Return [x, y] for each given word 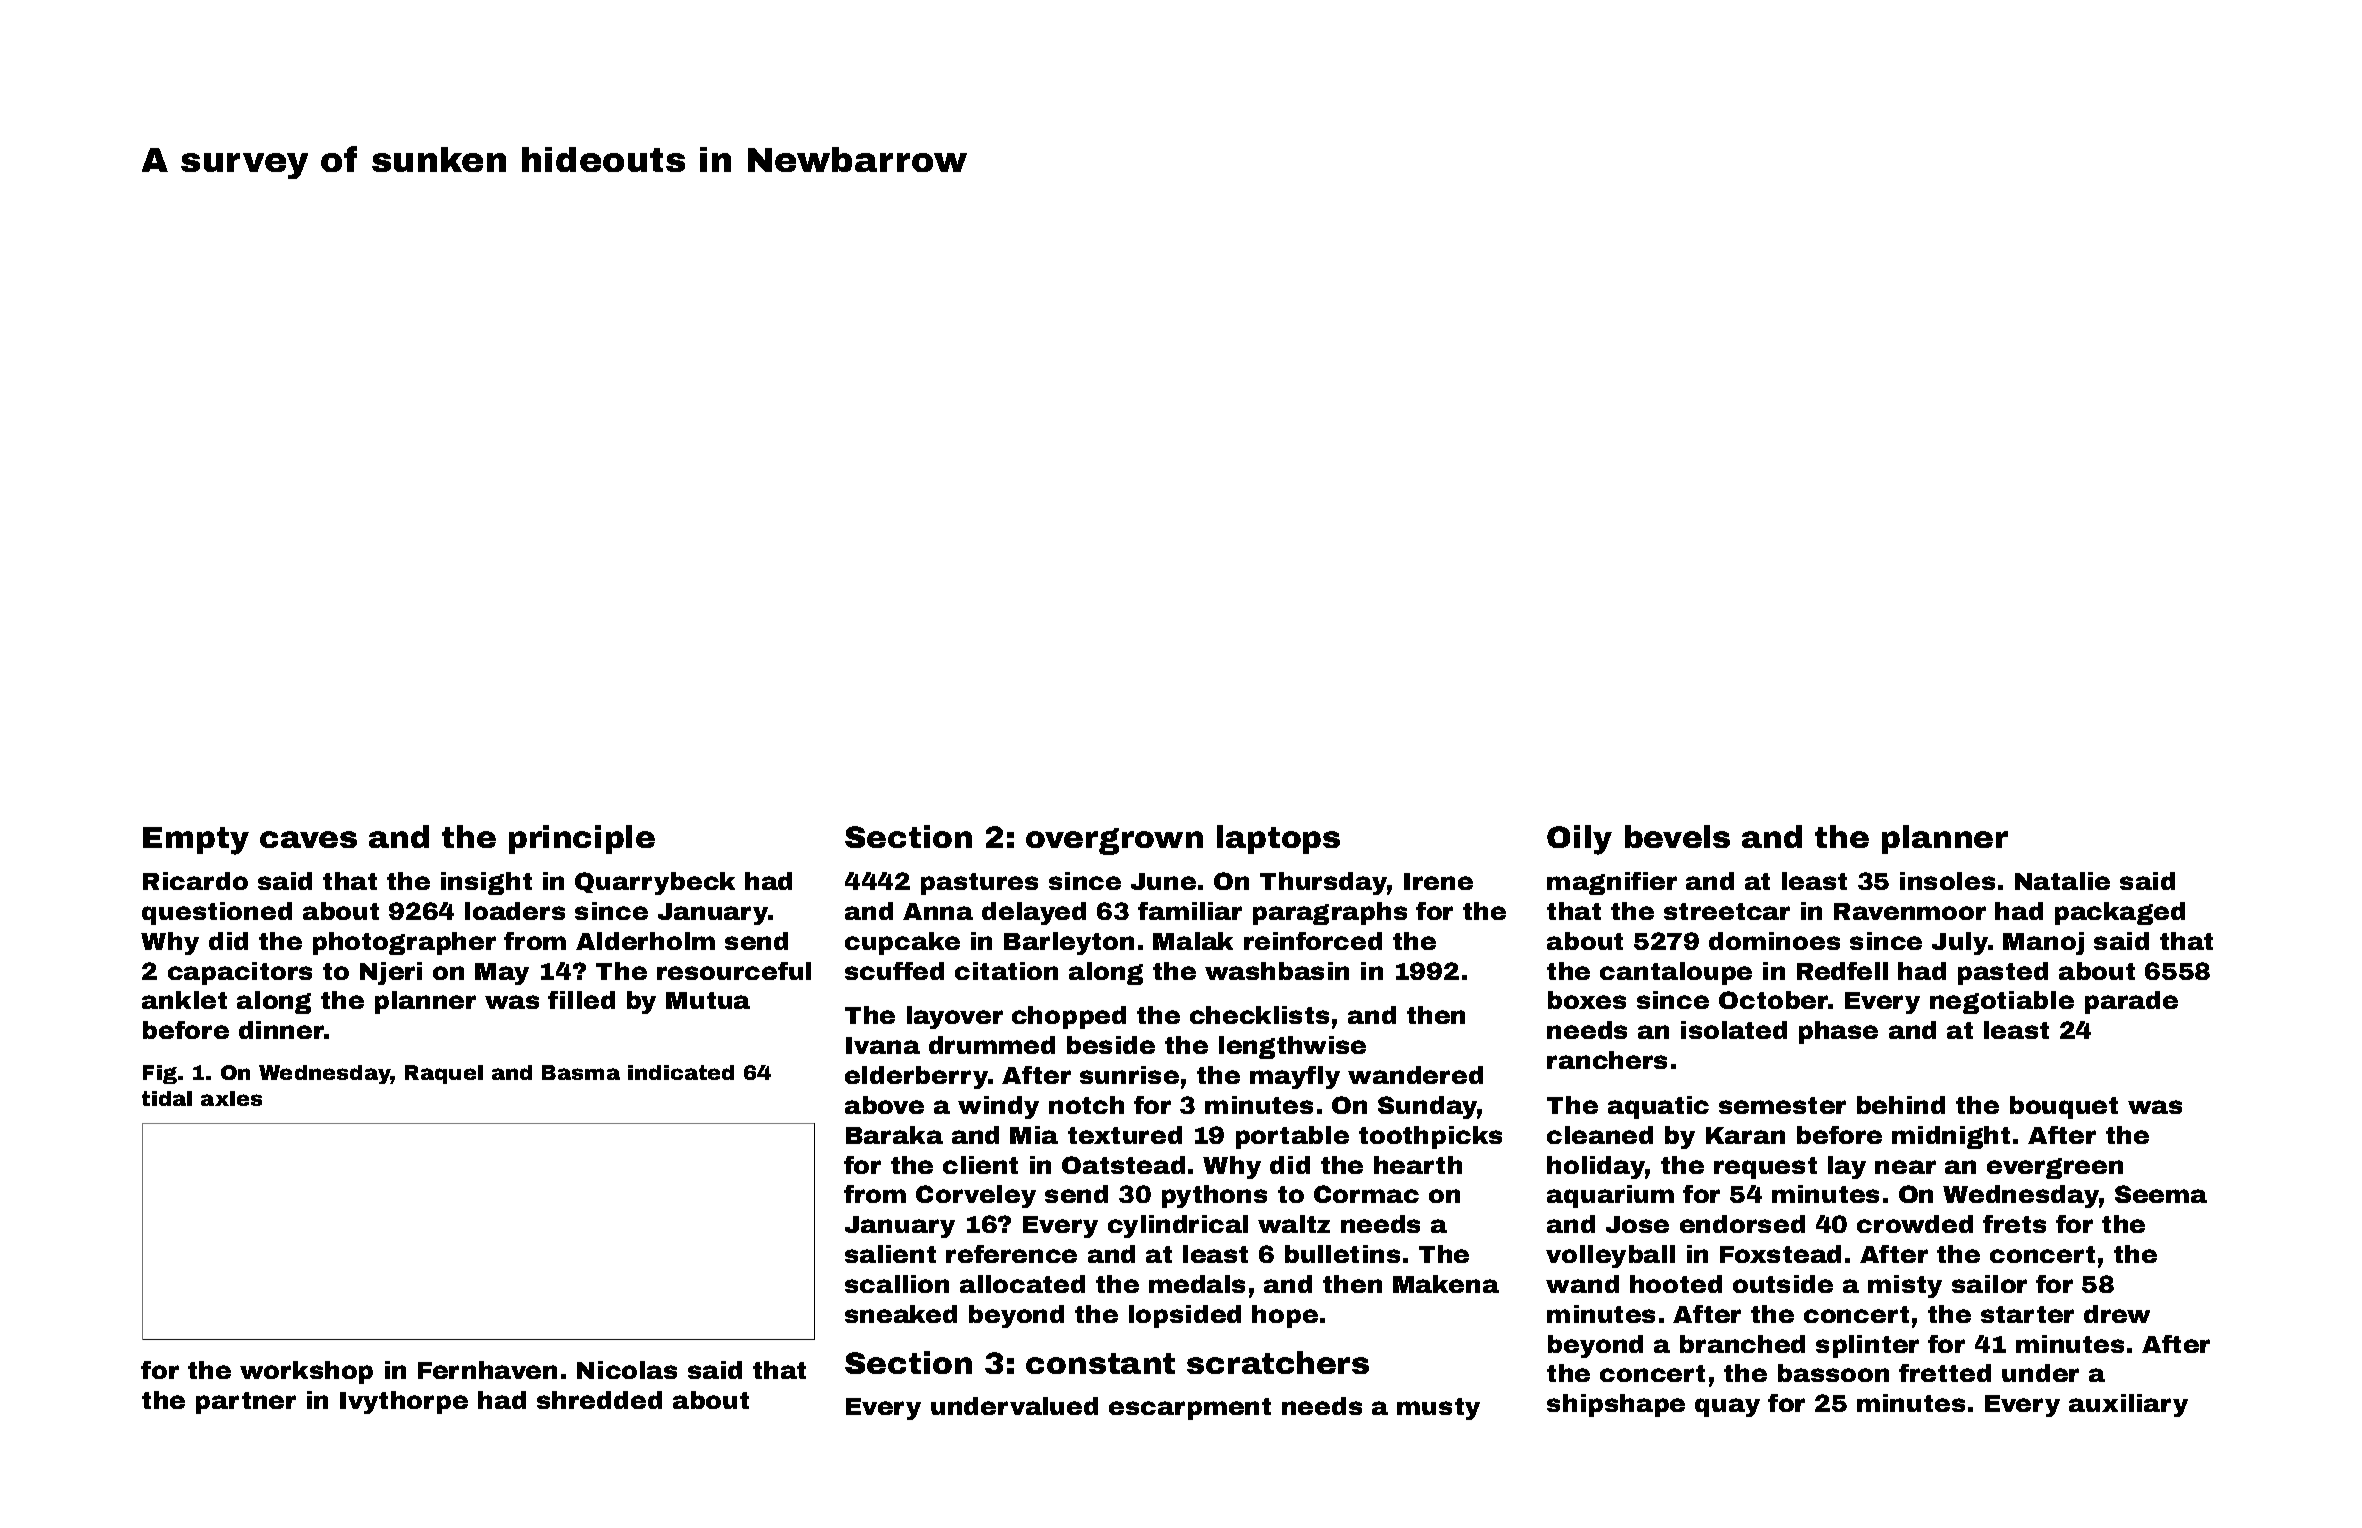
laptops [1278, 839]
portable [1292, 1137]
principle [582, 839]
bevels [1677, 836]
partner [246, 1403]
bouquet [2064, 1107]
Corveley [976, 1196]
